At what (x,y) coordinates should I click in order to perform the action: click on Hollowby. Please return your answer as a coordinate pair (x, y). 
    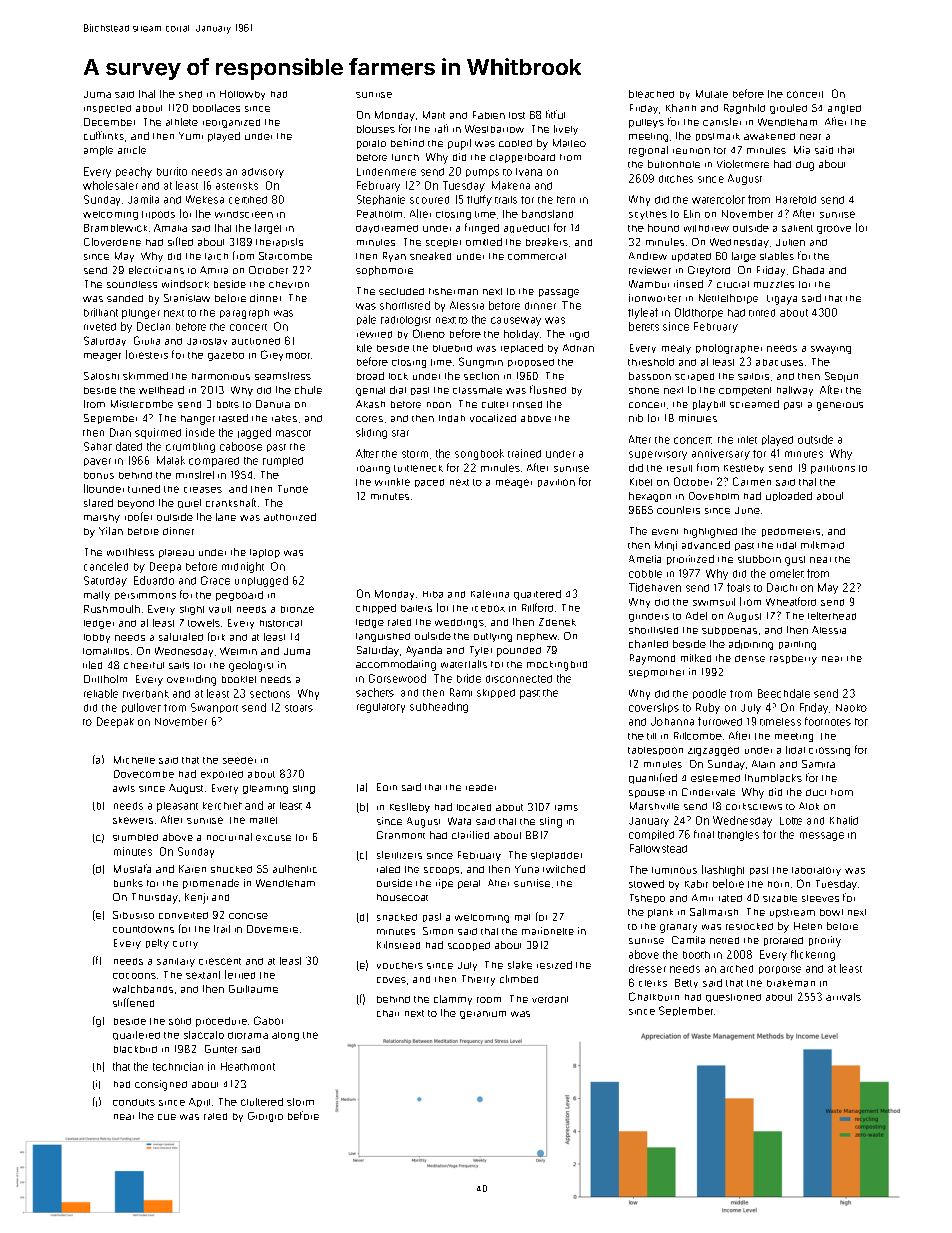
    Looking at the image, I should click on (242, 95).
